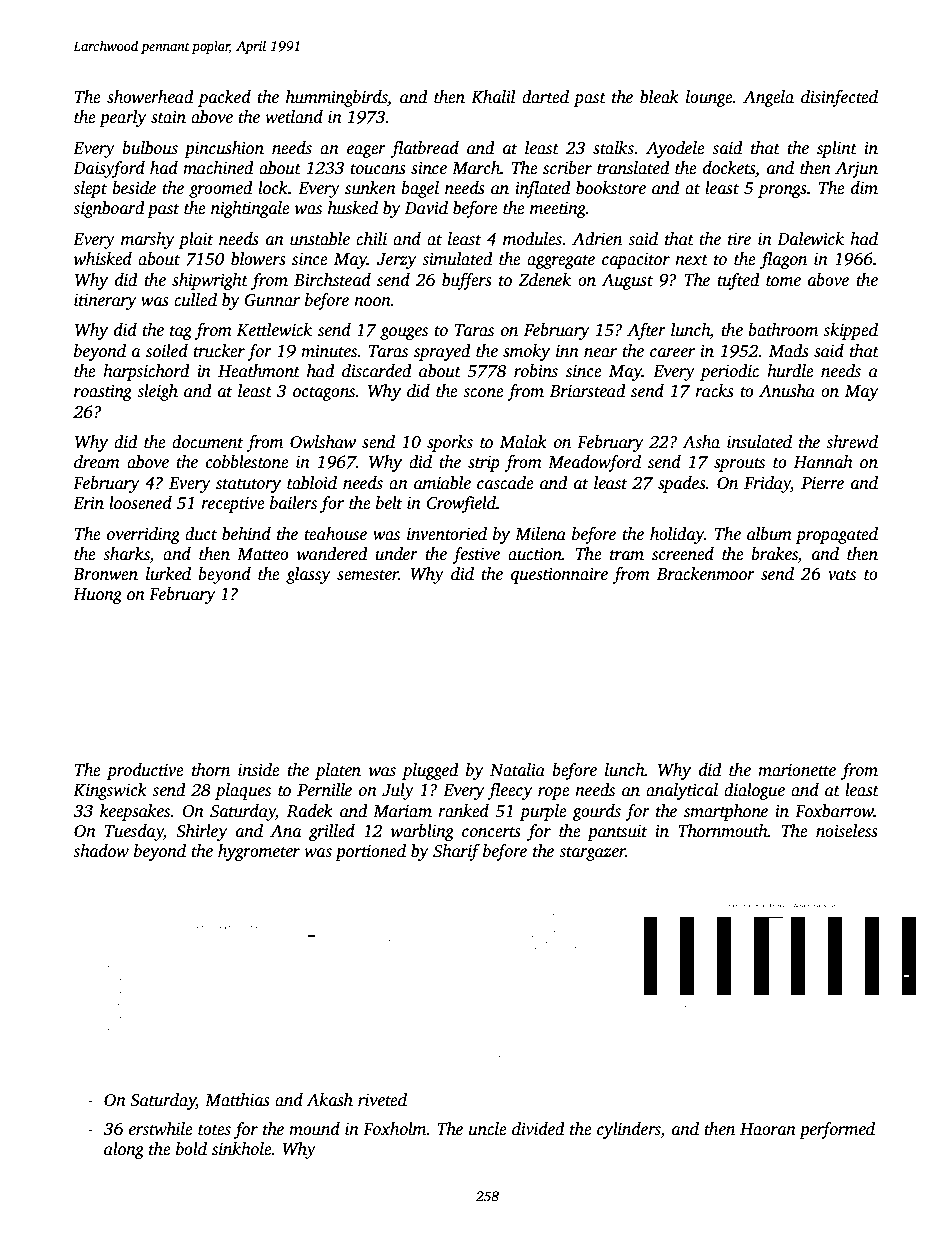  Describe the element at coordinates (709, 98) in the screenshot. I see `lounge` at that location.
